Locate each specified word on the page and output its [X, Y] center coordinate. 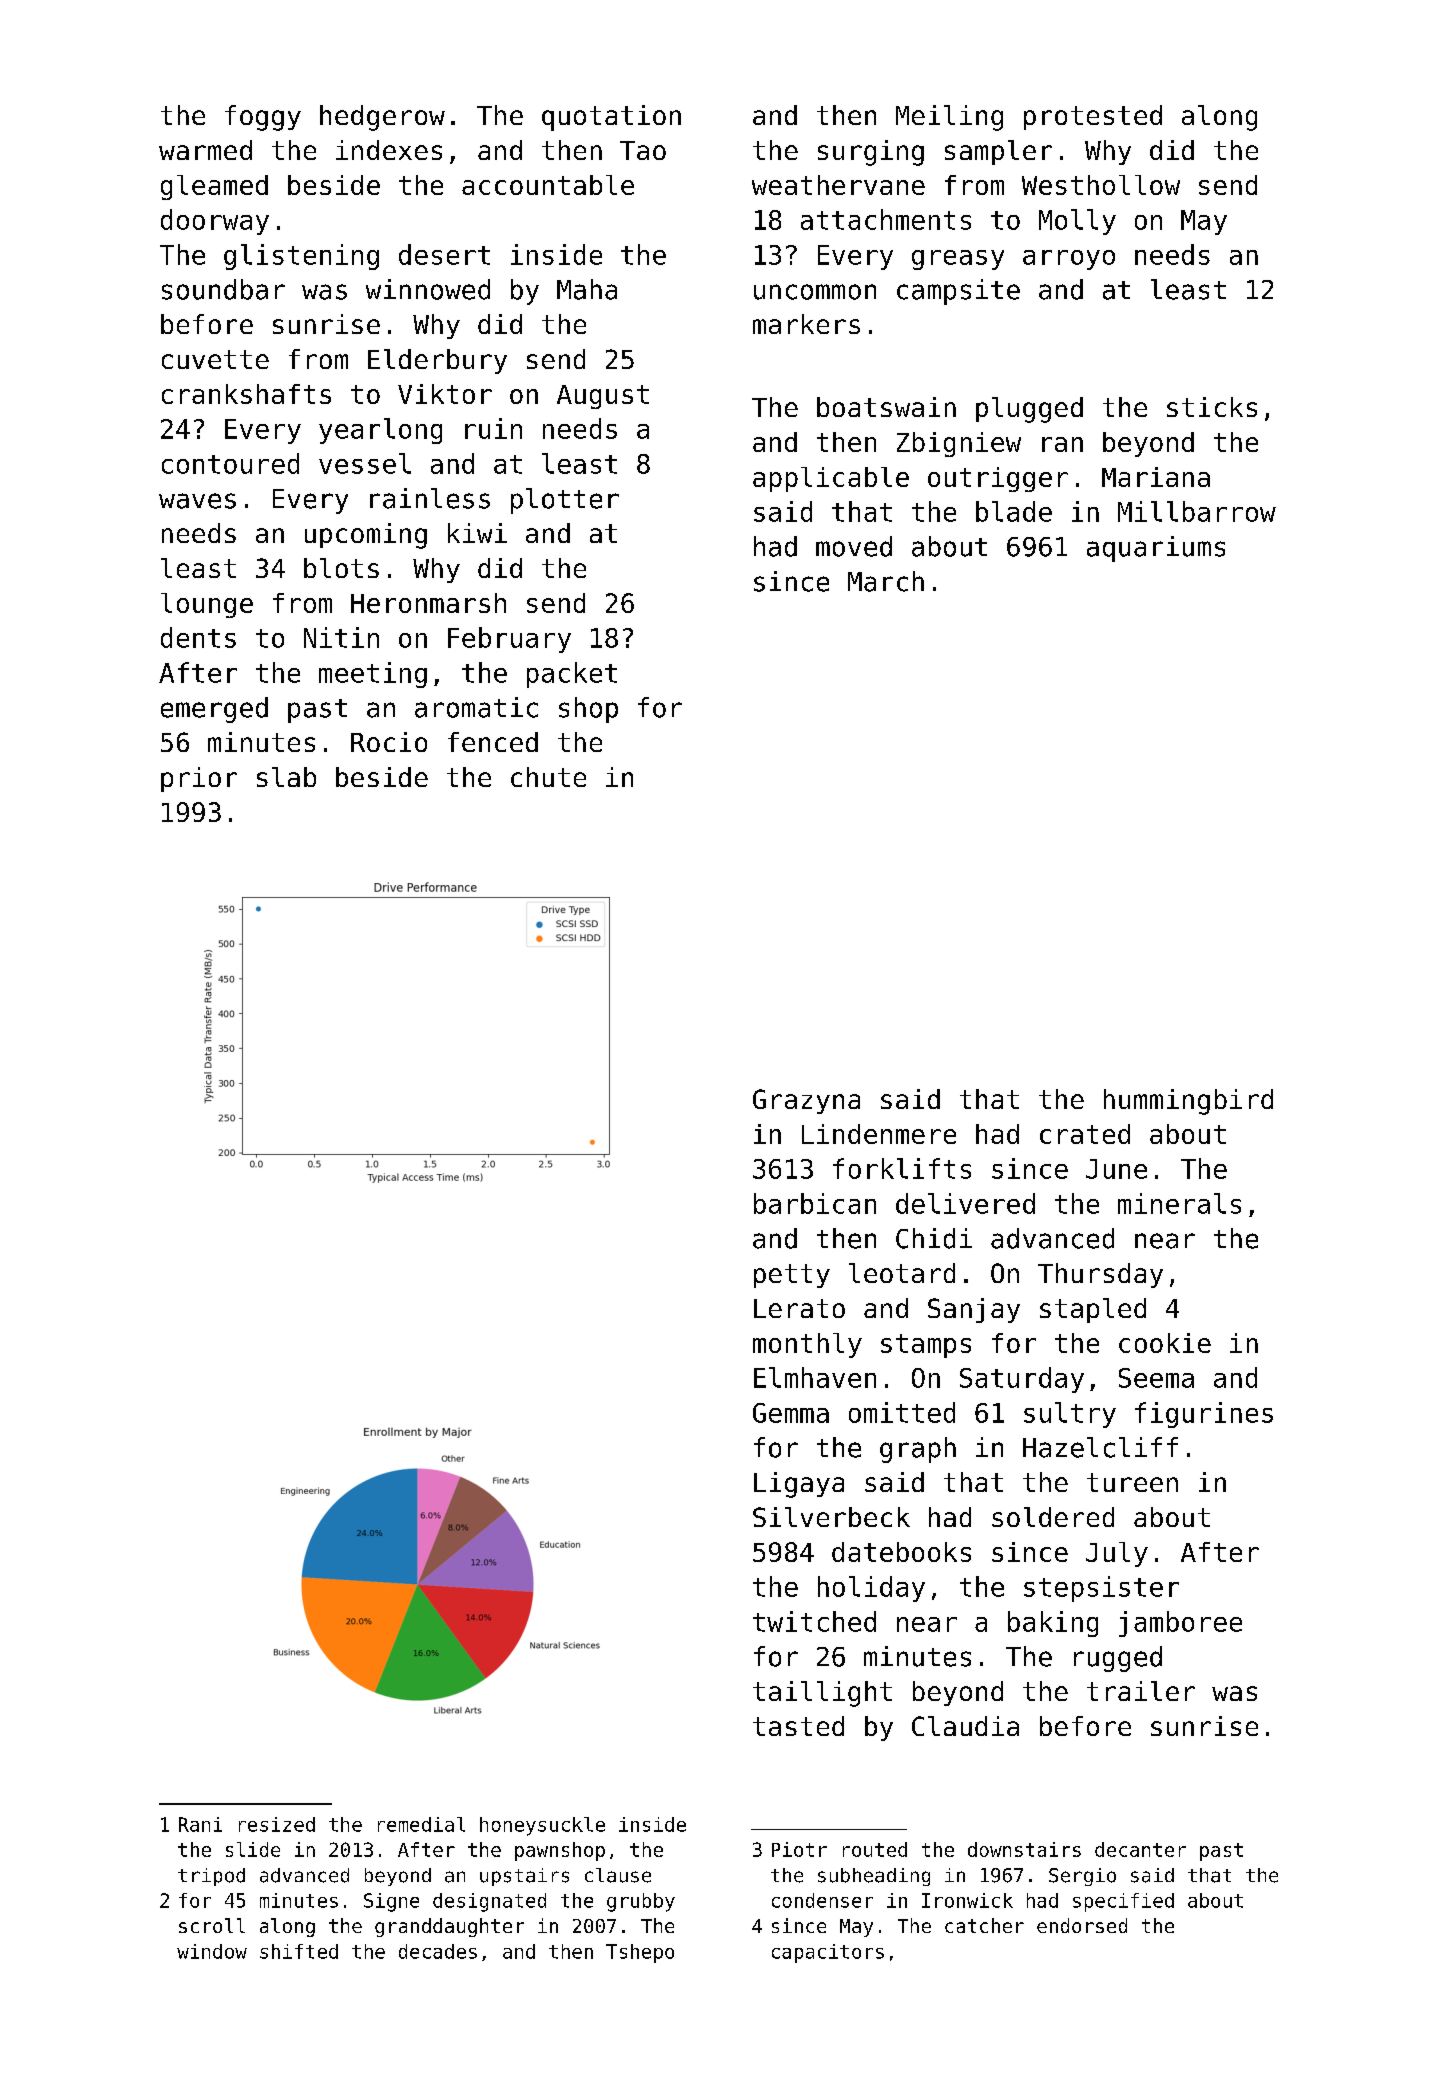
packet [572, 675]
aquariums [1156, 549]
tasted [798, 1726]
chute [548, 777]
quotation [611, 118]
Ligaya [799, 1485]
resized [277, 1824]
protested [1093, 117]
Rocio [389, 742]
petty [792, 1276]
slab [286, 777]
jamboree [1180, 1624]
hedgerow [382, 118]
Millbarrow [1197, 511]
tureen [1132, 1482]
